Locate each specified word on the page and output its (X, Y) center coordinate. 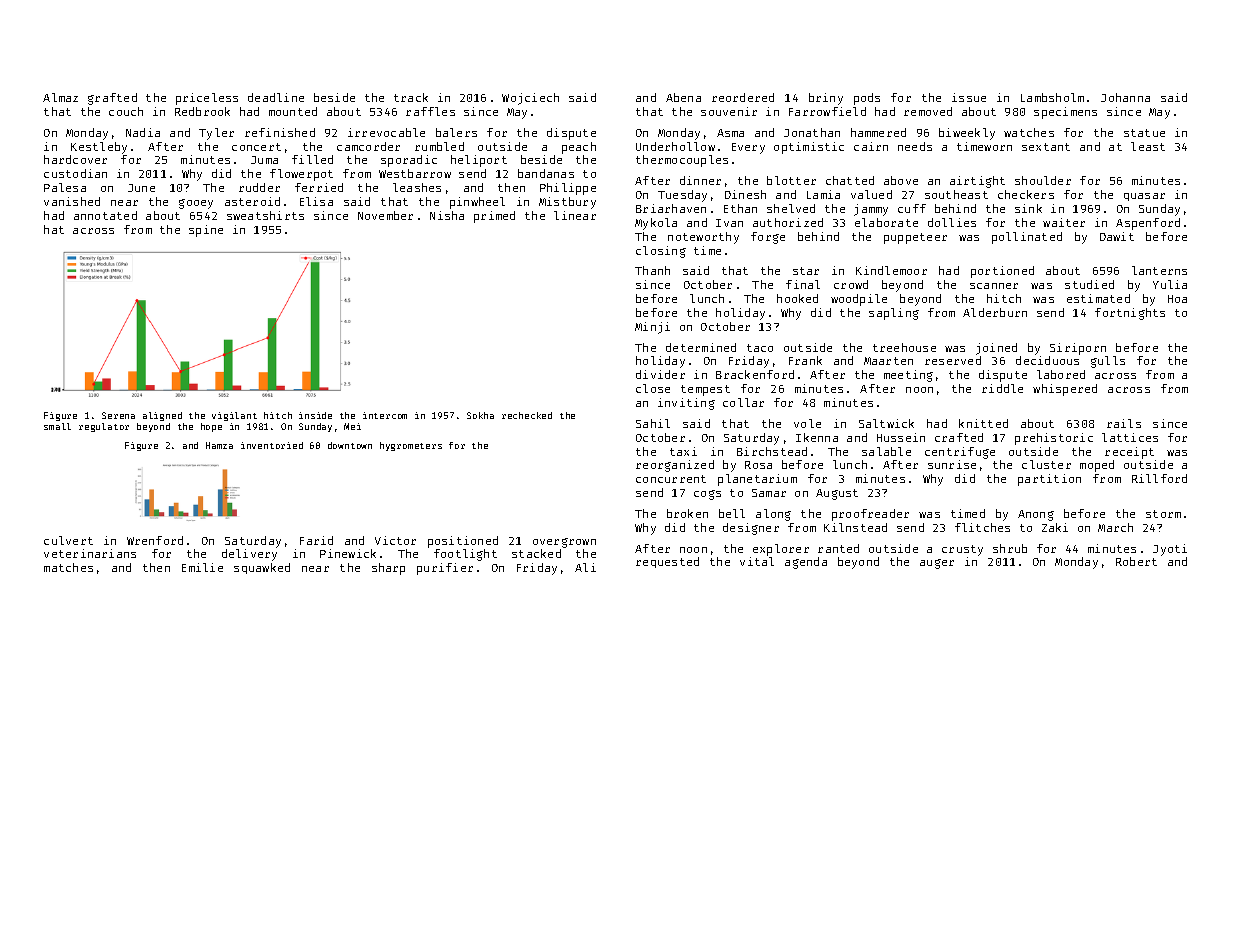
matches (68, 567)
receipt (1129, 453)
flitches (982, 527)
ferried (319, 187)
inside (315, 415)
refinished (280, 132)
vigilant (234, 416)
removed (928, 111)
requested (667, 562)
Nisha (447, 215)
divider (660, 374)
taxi (683, 451)
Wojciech (530, 99)
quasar (1144, 197)
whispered (1065, 390)
